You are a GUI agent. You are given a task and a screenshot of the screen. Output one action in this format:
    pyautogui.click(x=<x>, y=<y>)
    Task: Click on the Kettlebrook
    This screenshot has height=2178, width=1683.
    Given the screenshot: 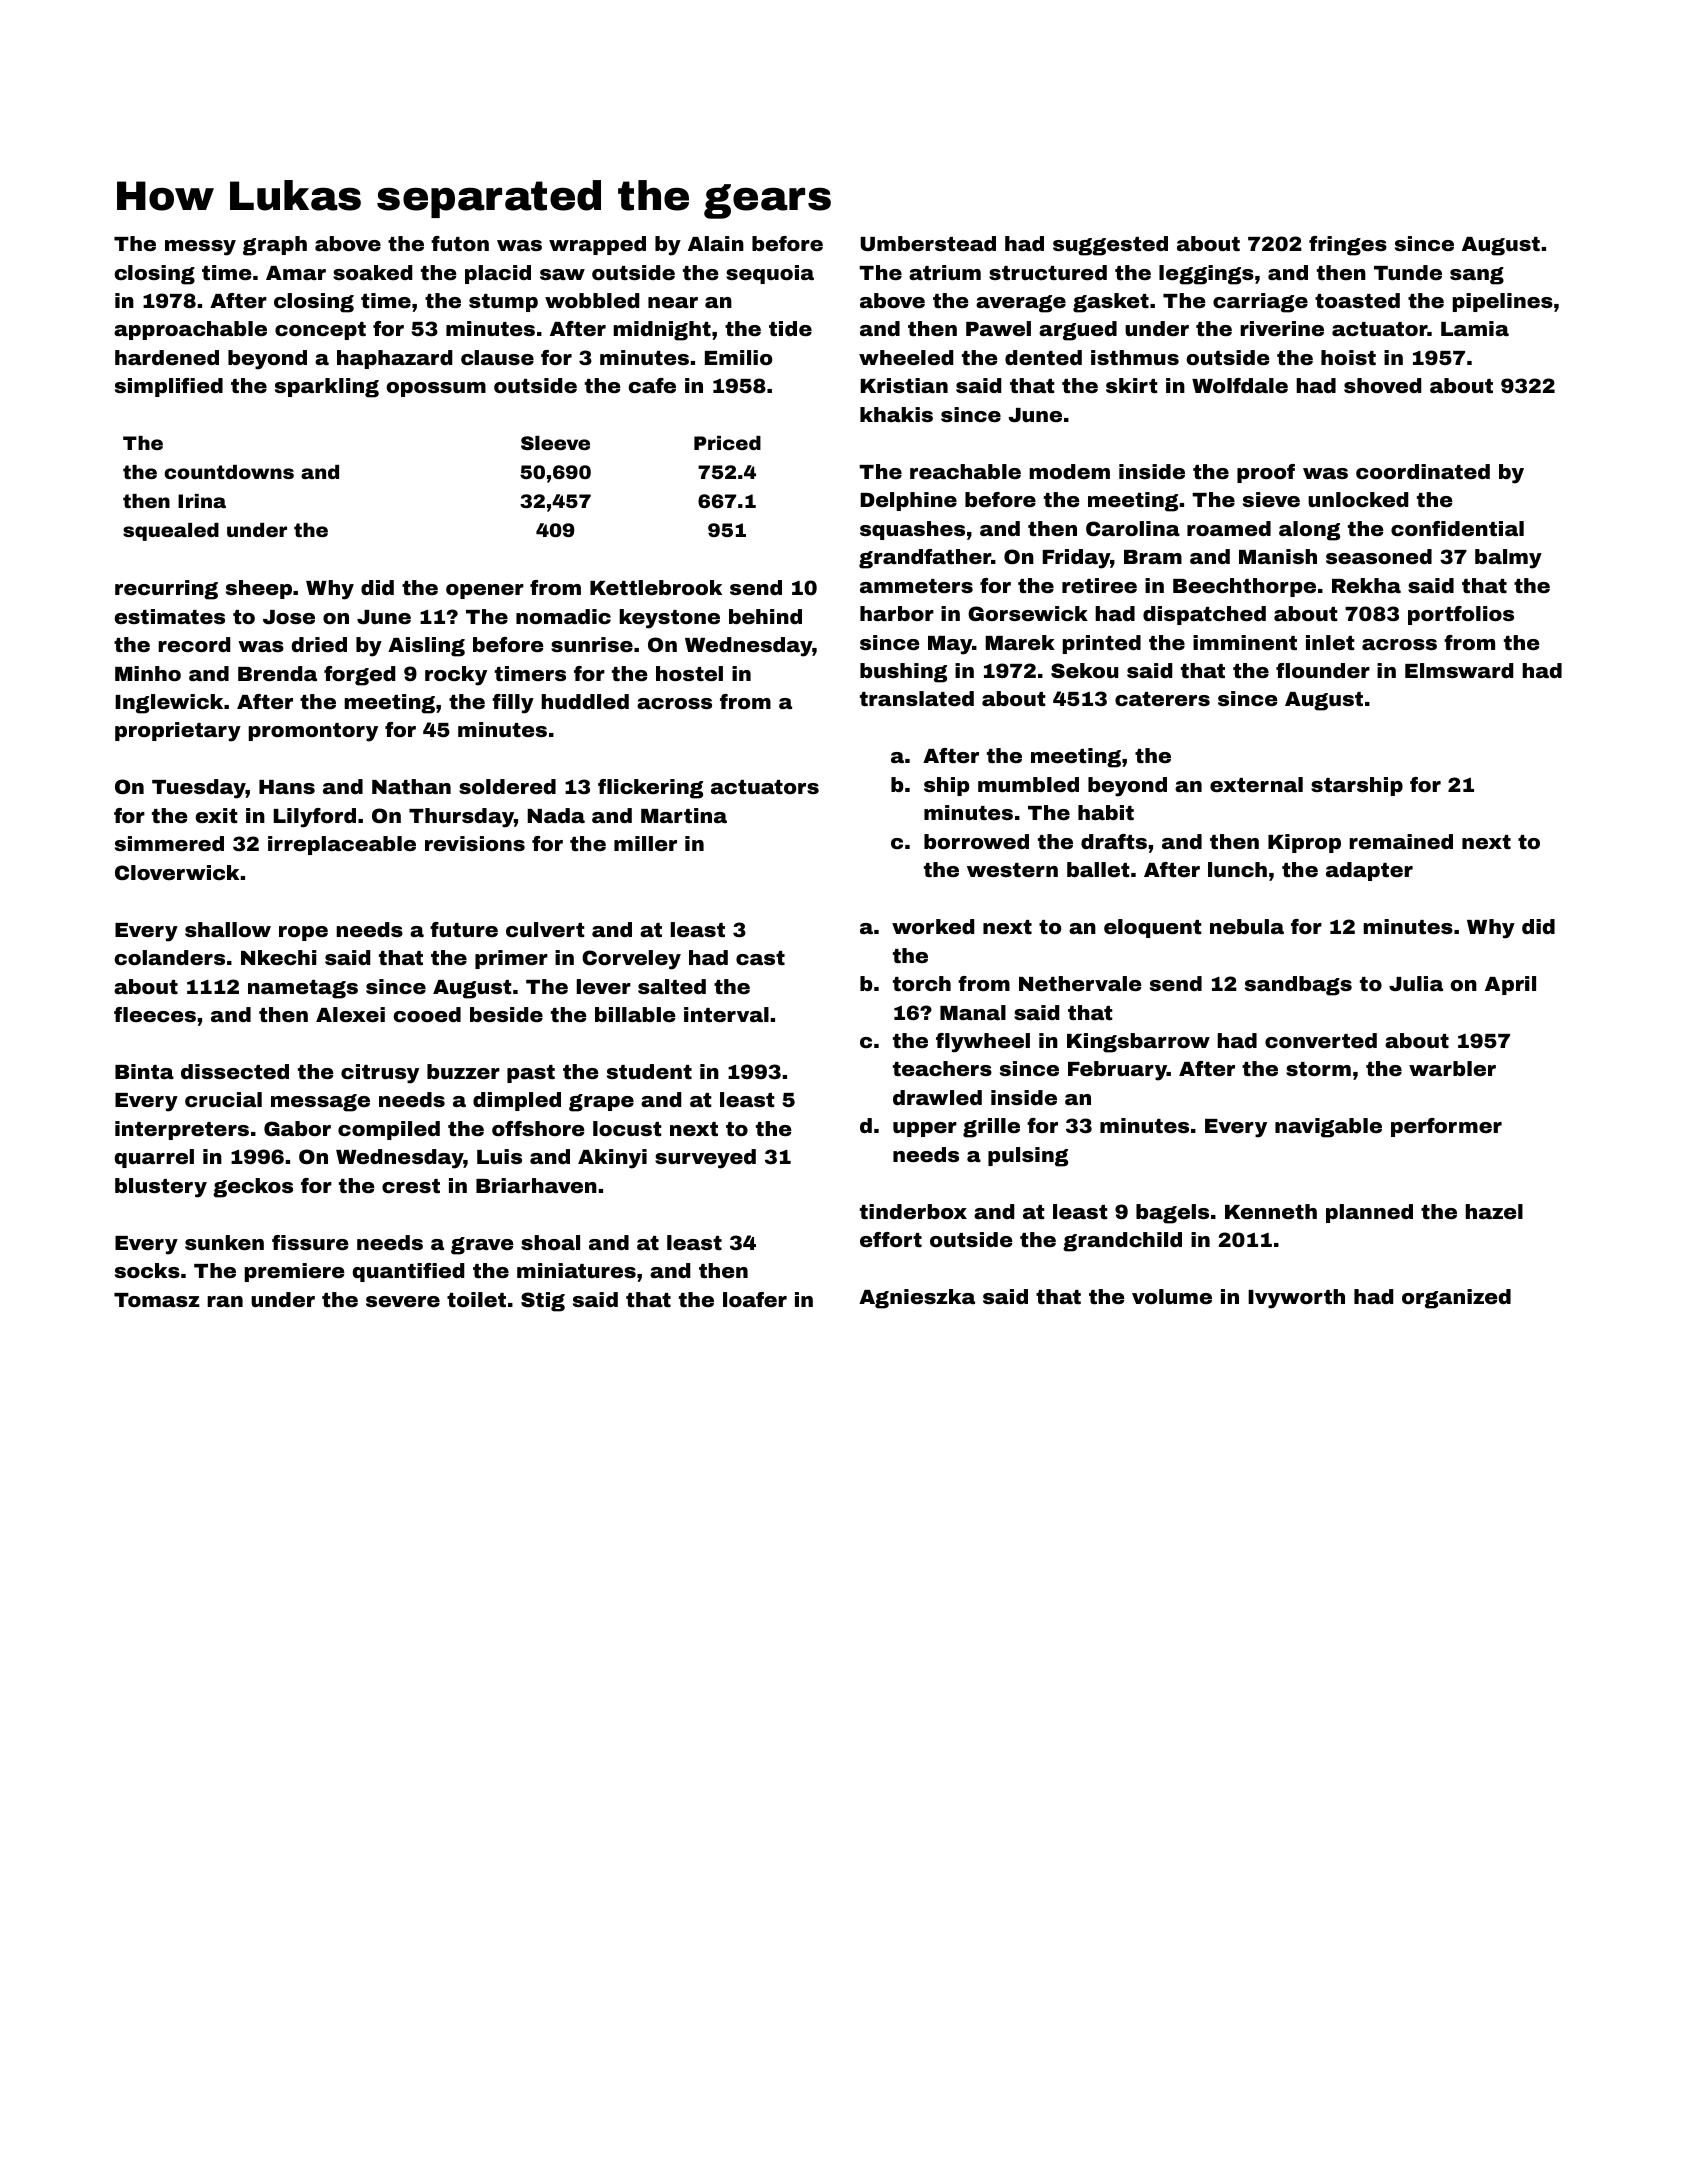 What is the action you would take?
    pyautogui.click(x=656, y=587)
